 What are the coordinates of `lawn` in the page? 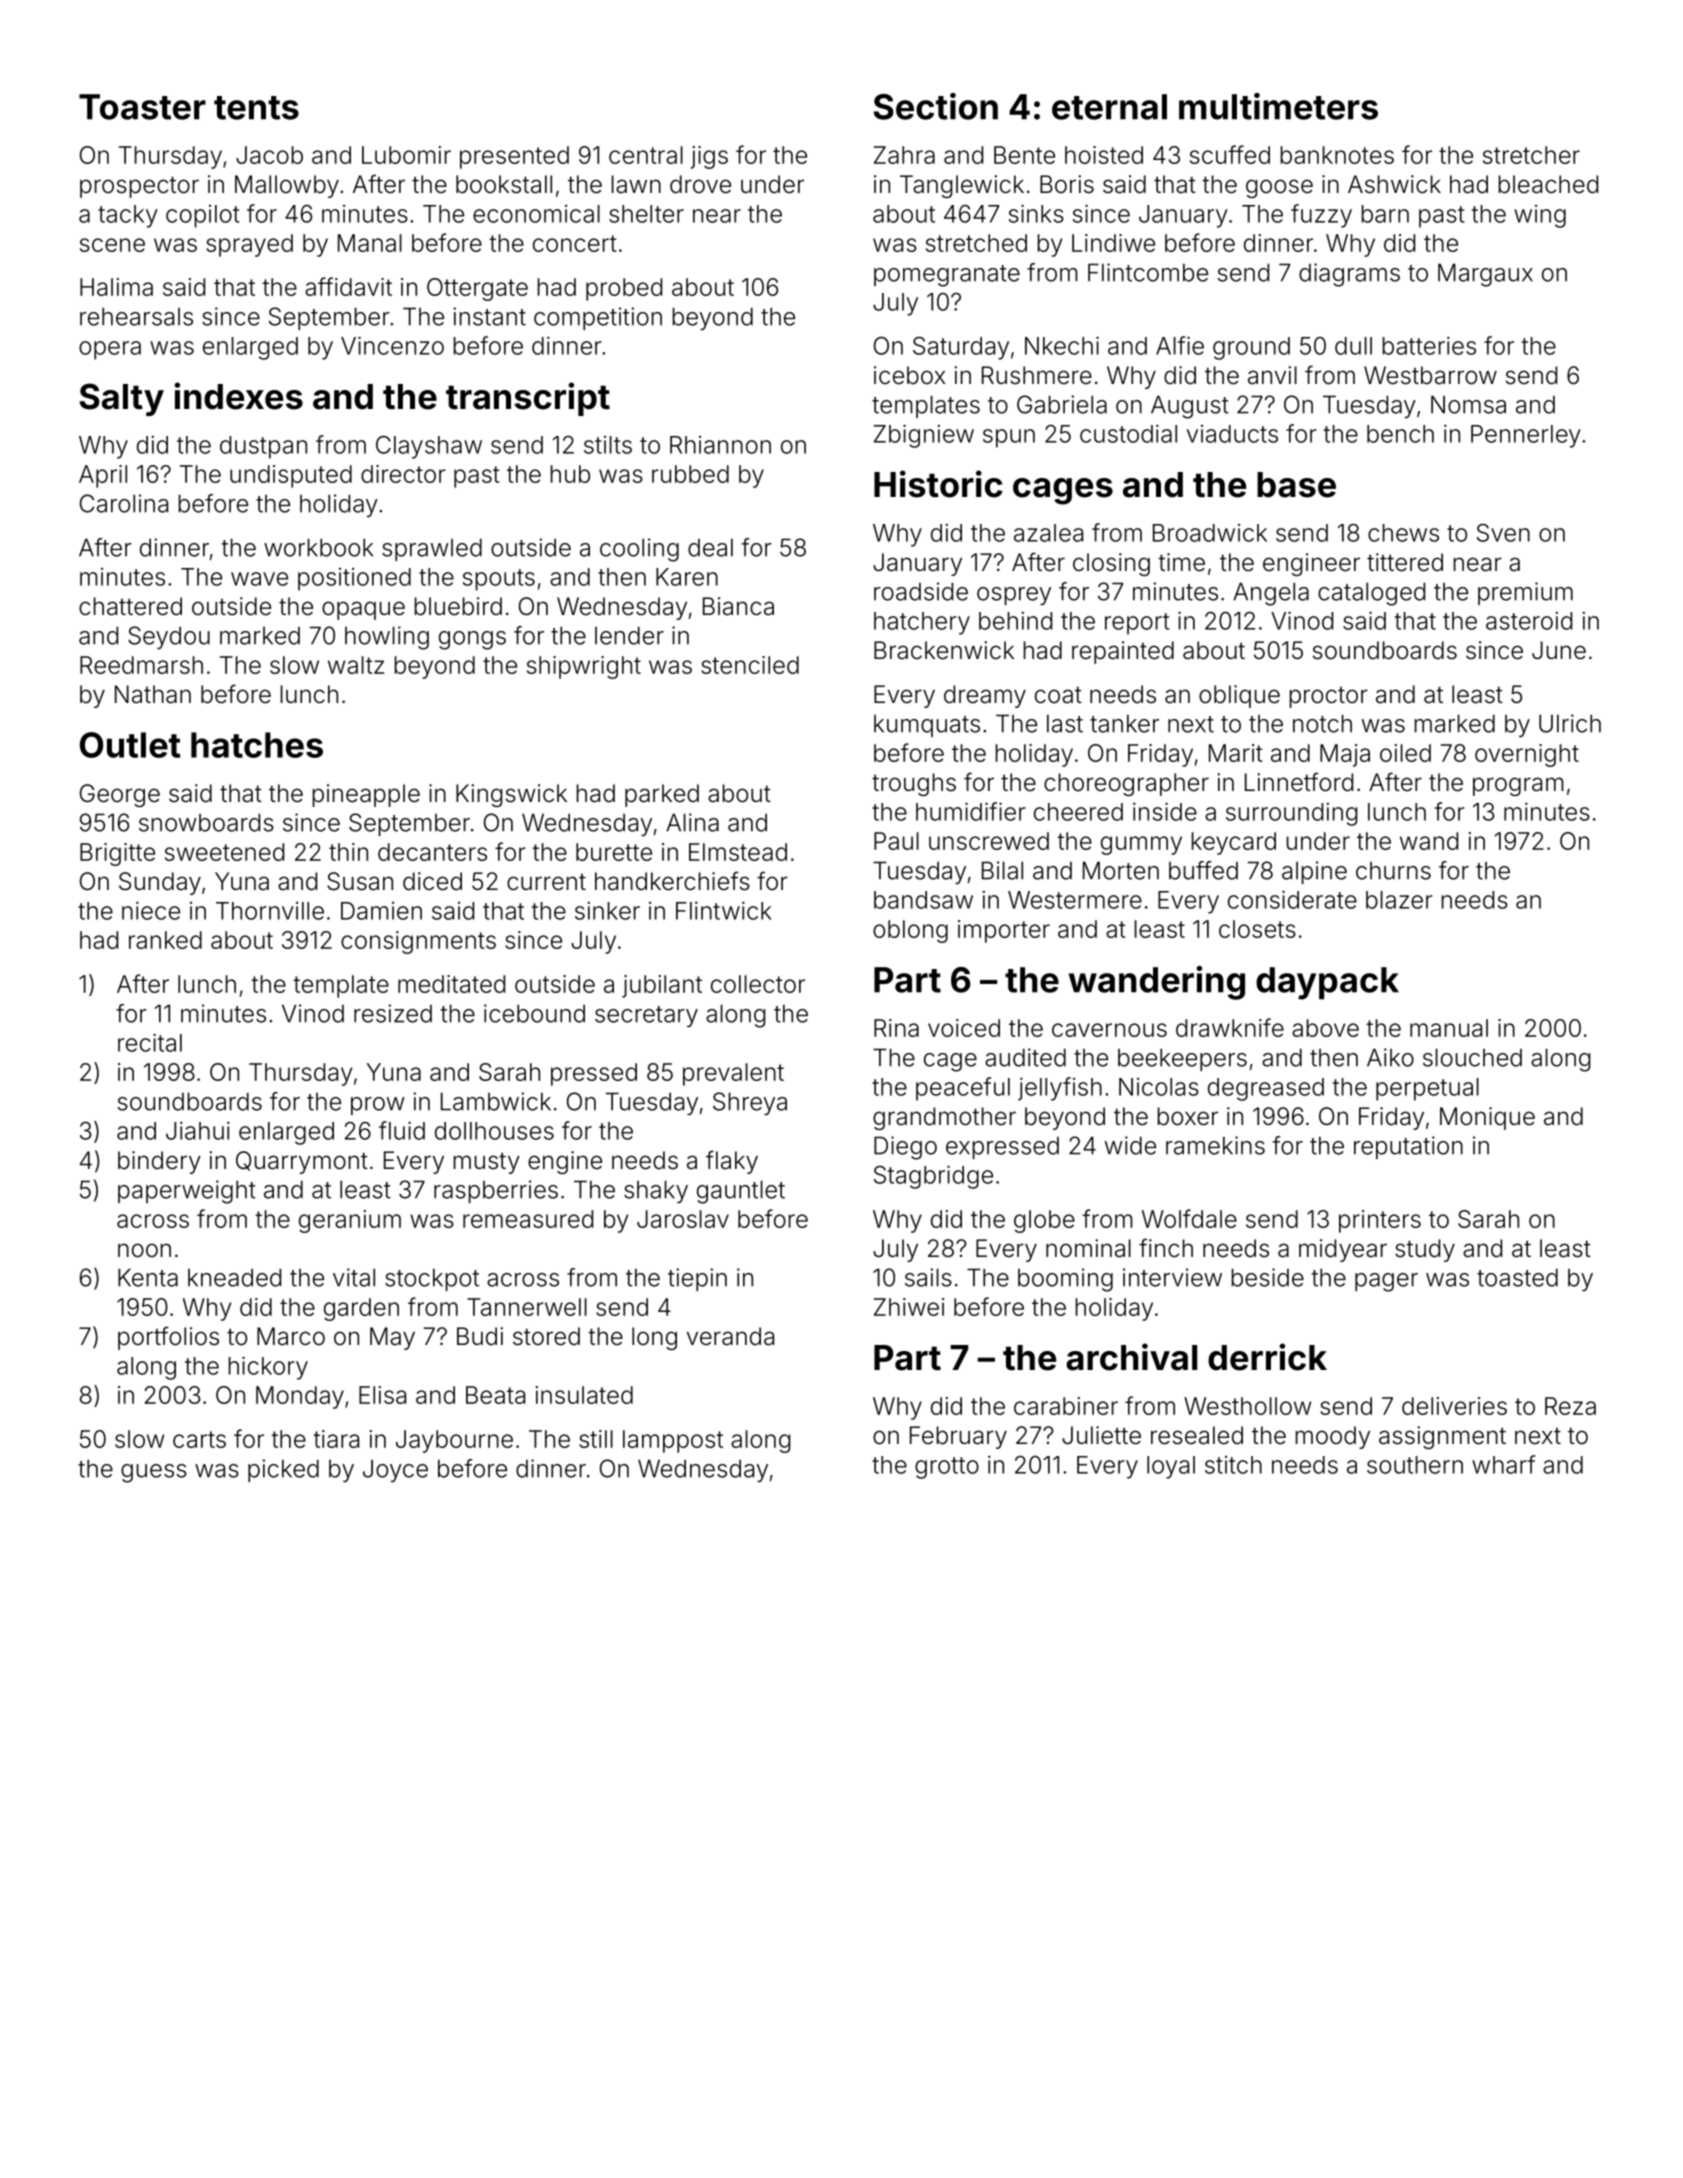 It's located at (636, 184).
